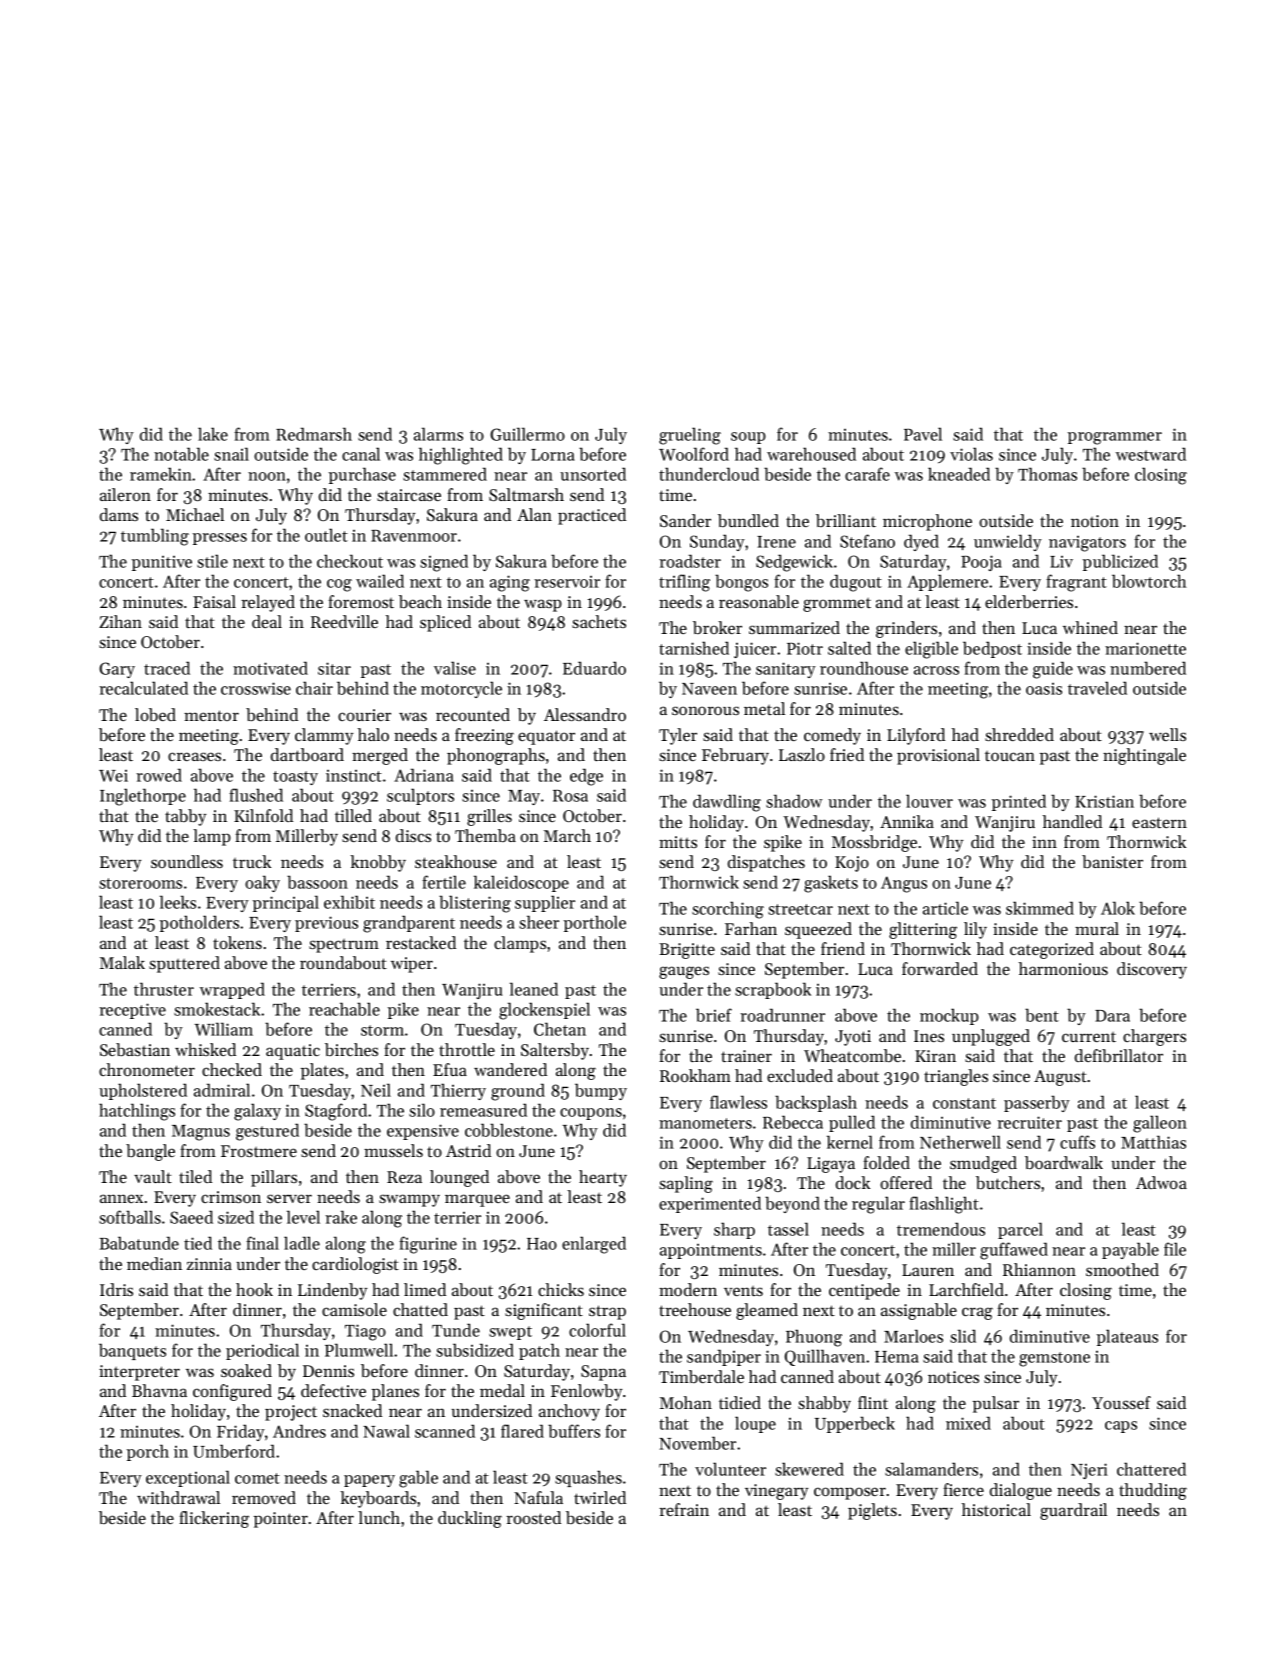  Describe the element at coordinates (185, 817) in the screenshot. I see `tabby` at that location.
